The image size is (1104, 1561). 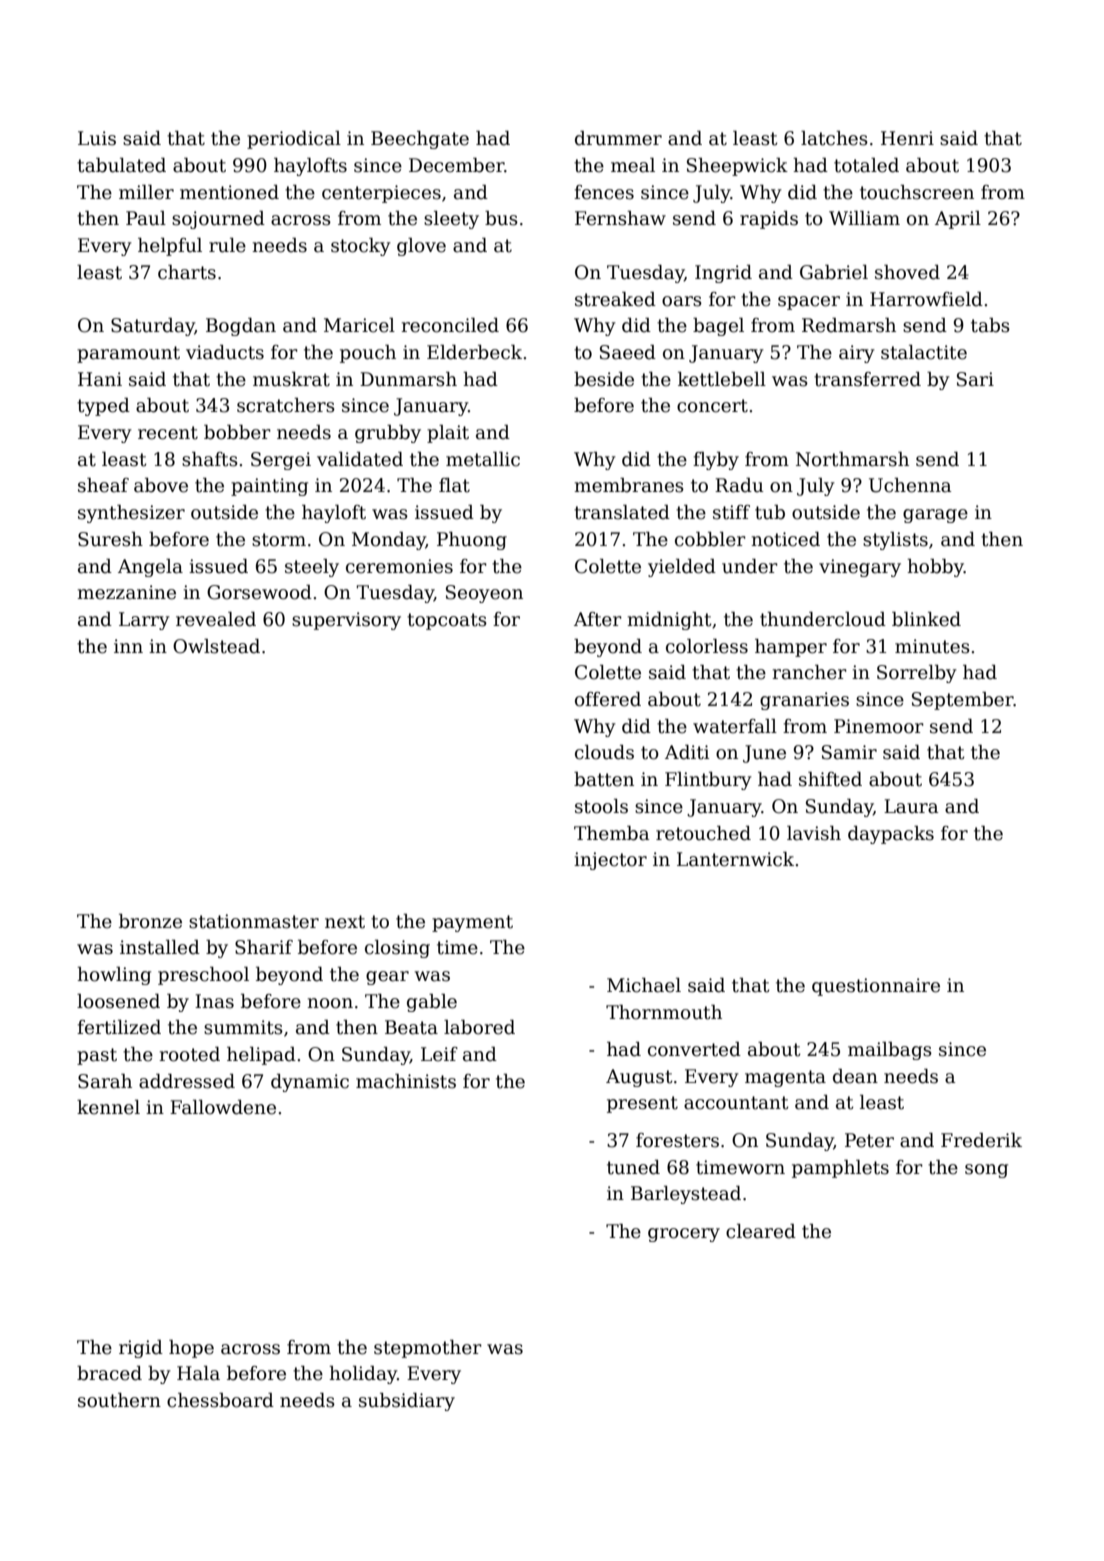 I want to click on Paul, so click(x=146, y=218).
